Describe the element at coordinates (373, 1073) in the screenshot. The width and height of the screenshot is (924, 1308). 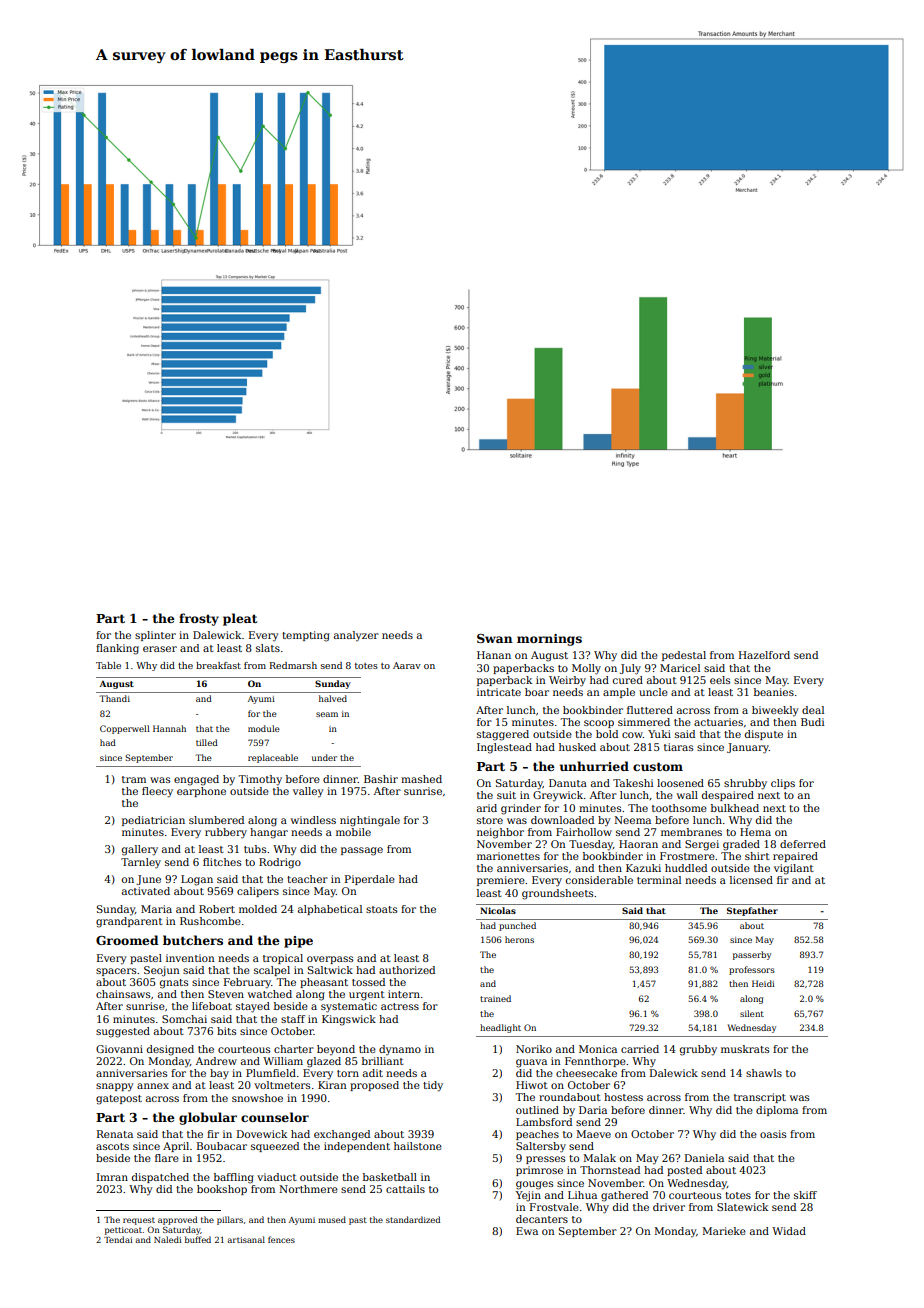
I see `adit` at that location.
